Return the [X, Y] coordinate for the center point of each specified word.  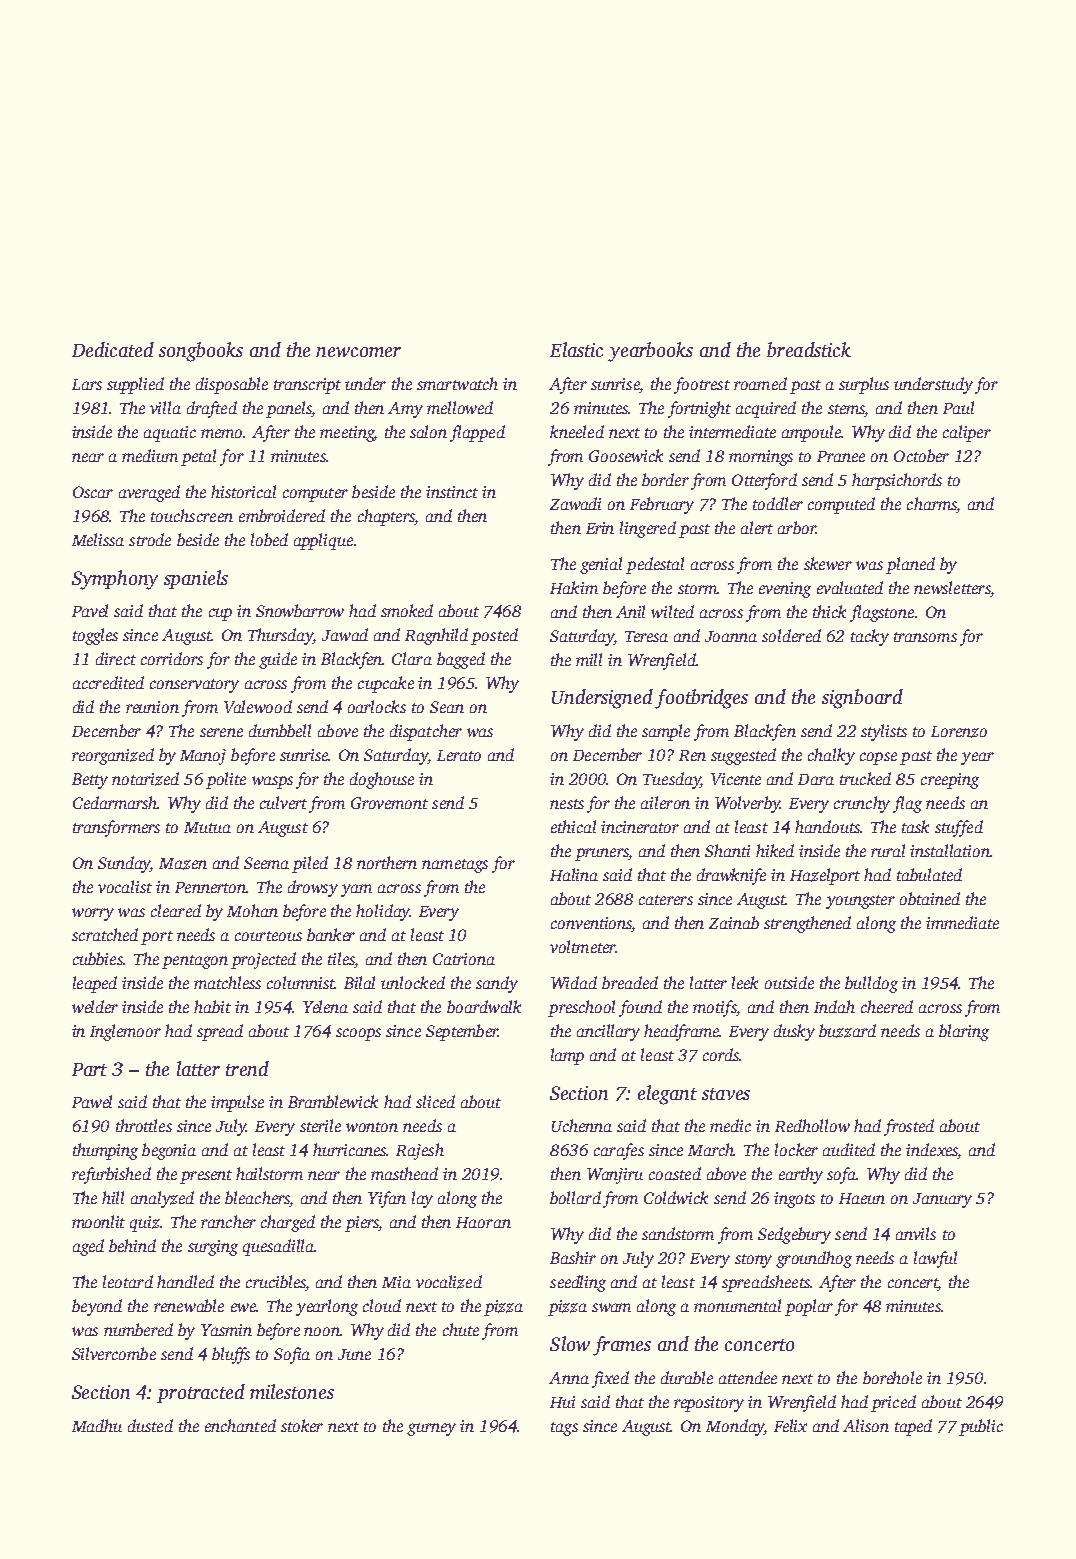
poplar [809, 1307]
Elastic [576, 349]
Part [89, 1069]
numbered [138, 1329]
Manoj [203, 757]
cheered [887, 1006]
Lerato [459, 755]
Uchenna [582, 1125]
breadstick [809, 349]
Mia [396, 1282]
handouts [827, 826]
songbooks [201, 352]
